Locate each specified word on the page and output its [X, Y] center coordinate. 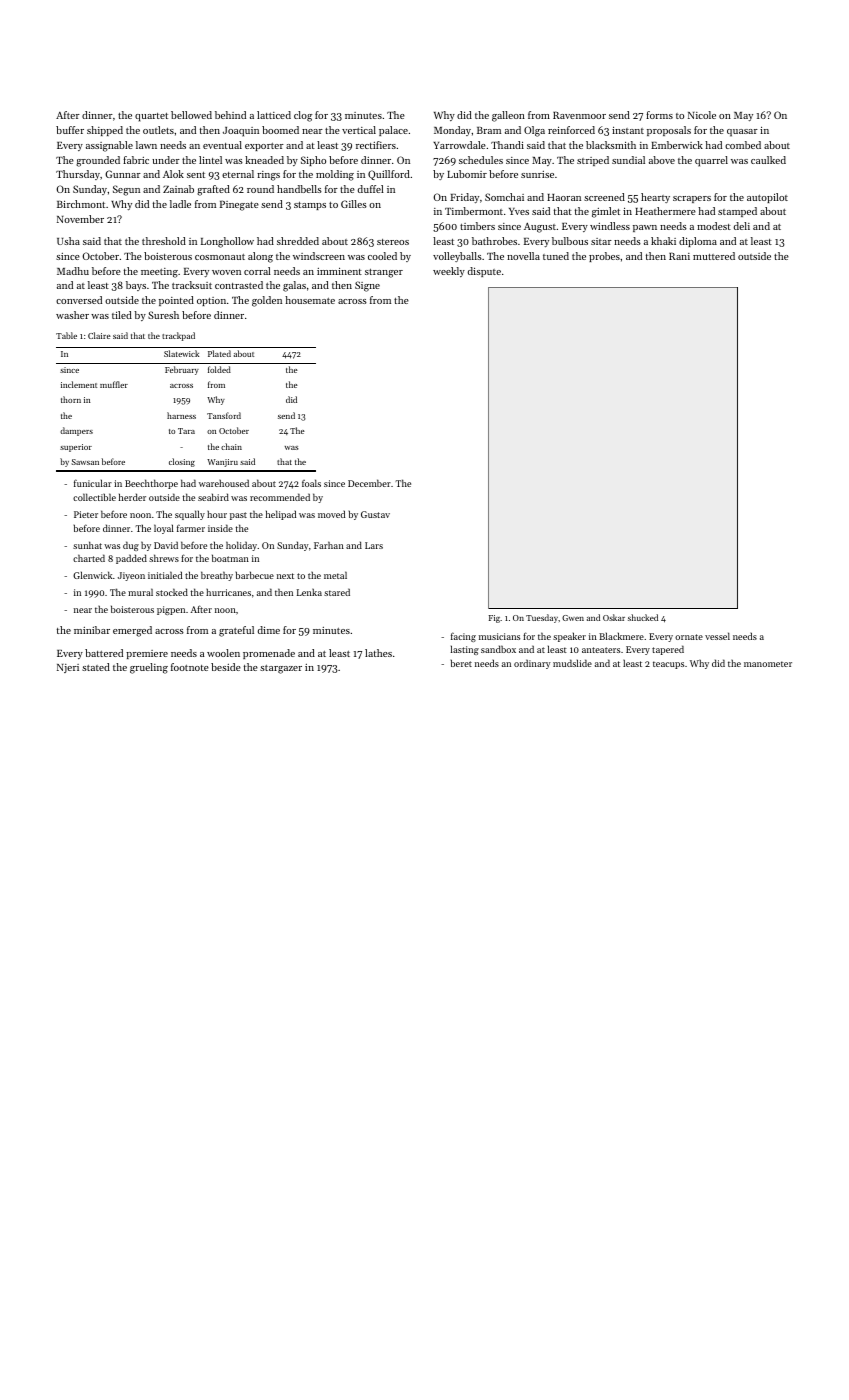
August [540, 227]
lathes [378, 653]
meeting [159, 273]
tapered [668, 650]
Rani [679, 256]
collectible [94, 497]
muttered [714, 256]
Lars [374, 545]
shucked [643, 617]
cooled [382, 256]
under [166, 160]
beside [226, 667]
